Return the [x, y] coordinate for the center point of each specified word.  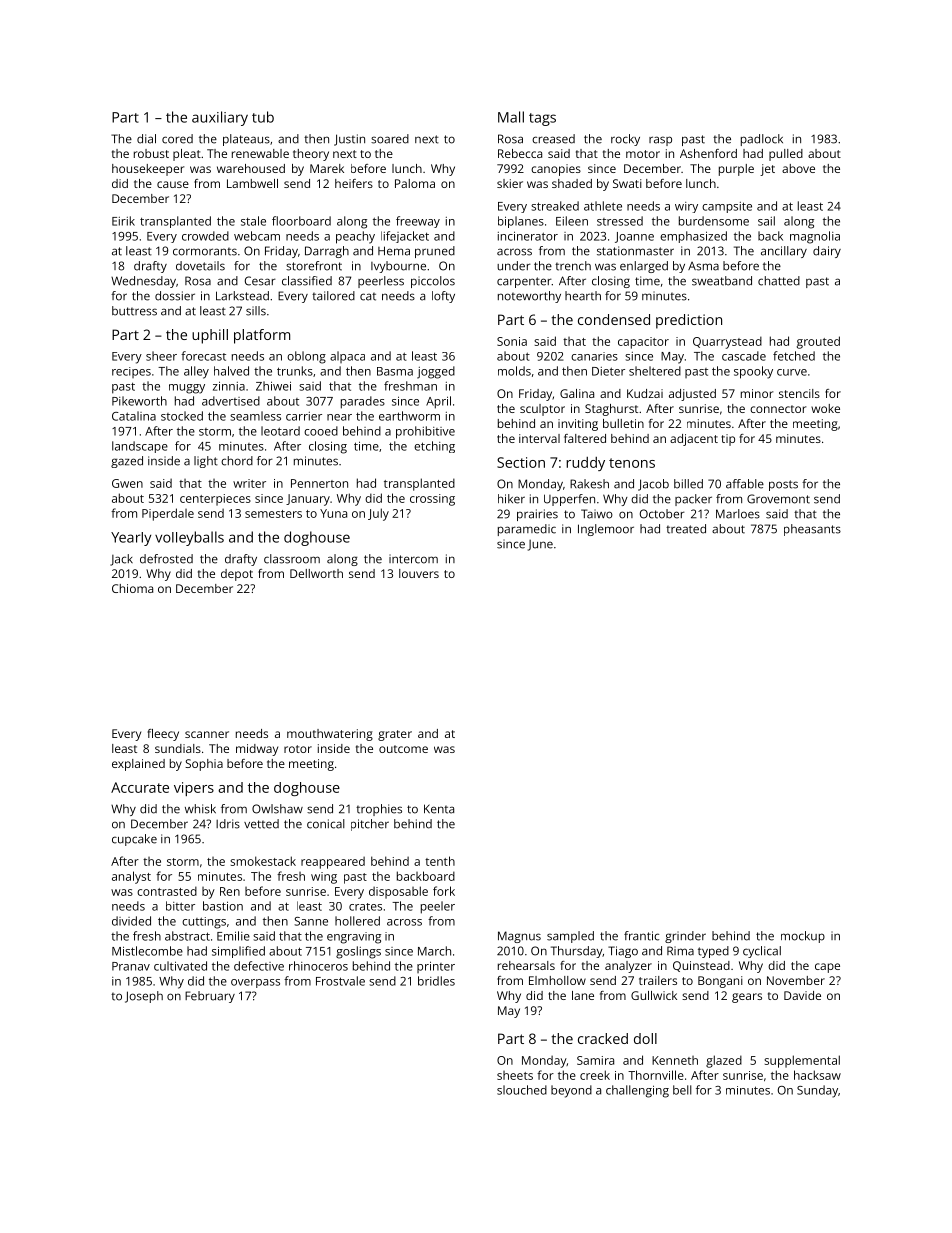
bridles [436, 981]
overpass [255, 983]
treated [686, 529]
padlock [762, 140]
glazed [724, 1061]
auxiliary [220, 118]
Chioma [132, 588]
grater [395, 735]
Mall [511, 117]
